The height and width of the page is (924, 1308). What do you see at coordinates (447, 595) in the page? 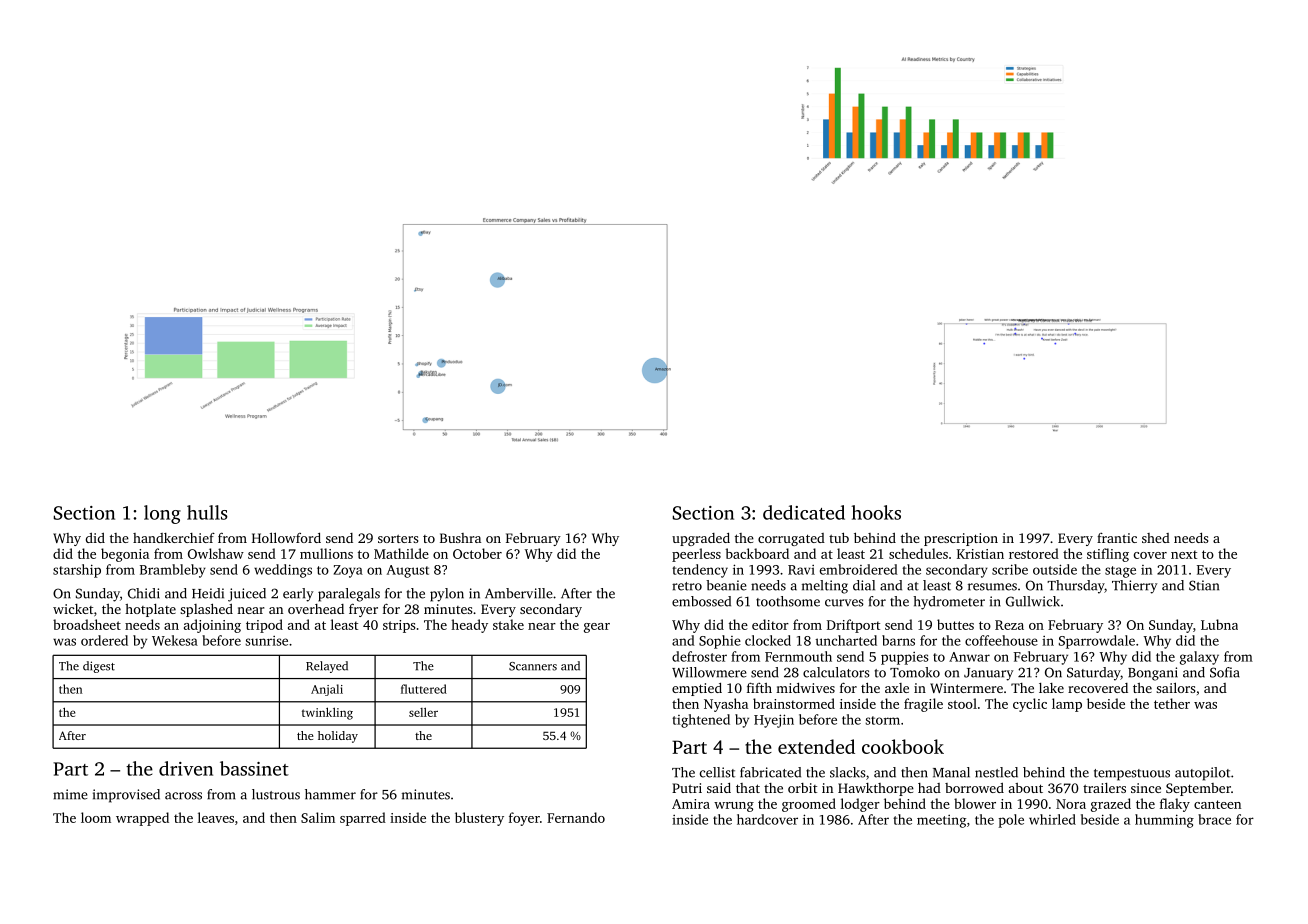
I see `pylon` at bounding box center [447, 595].
